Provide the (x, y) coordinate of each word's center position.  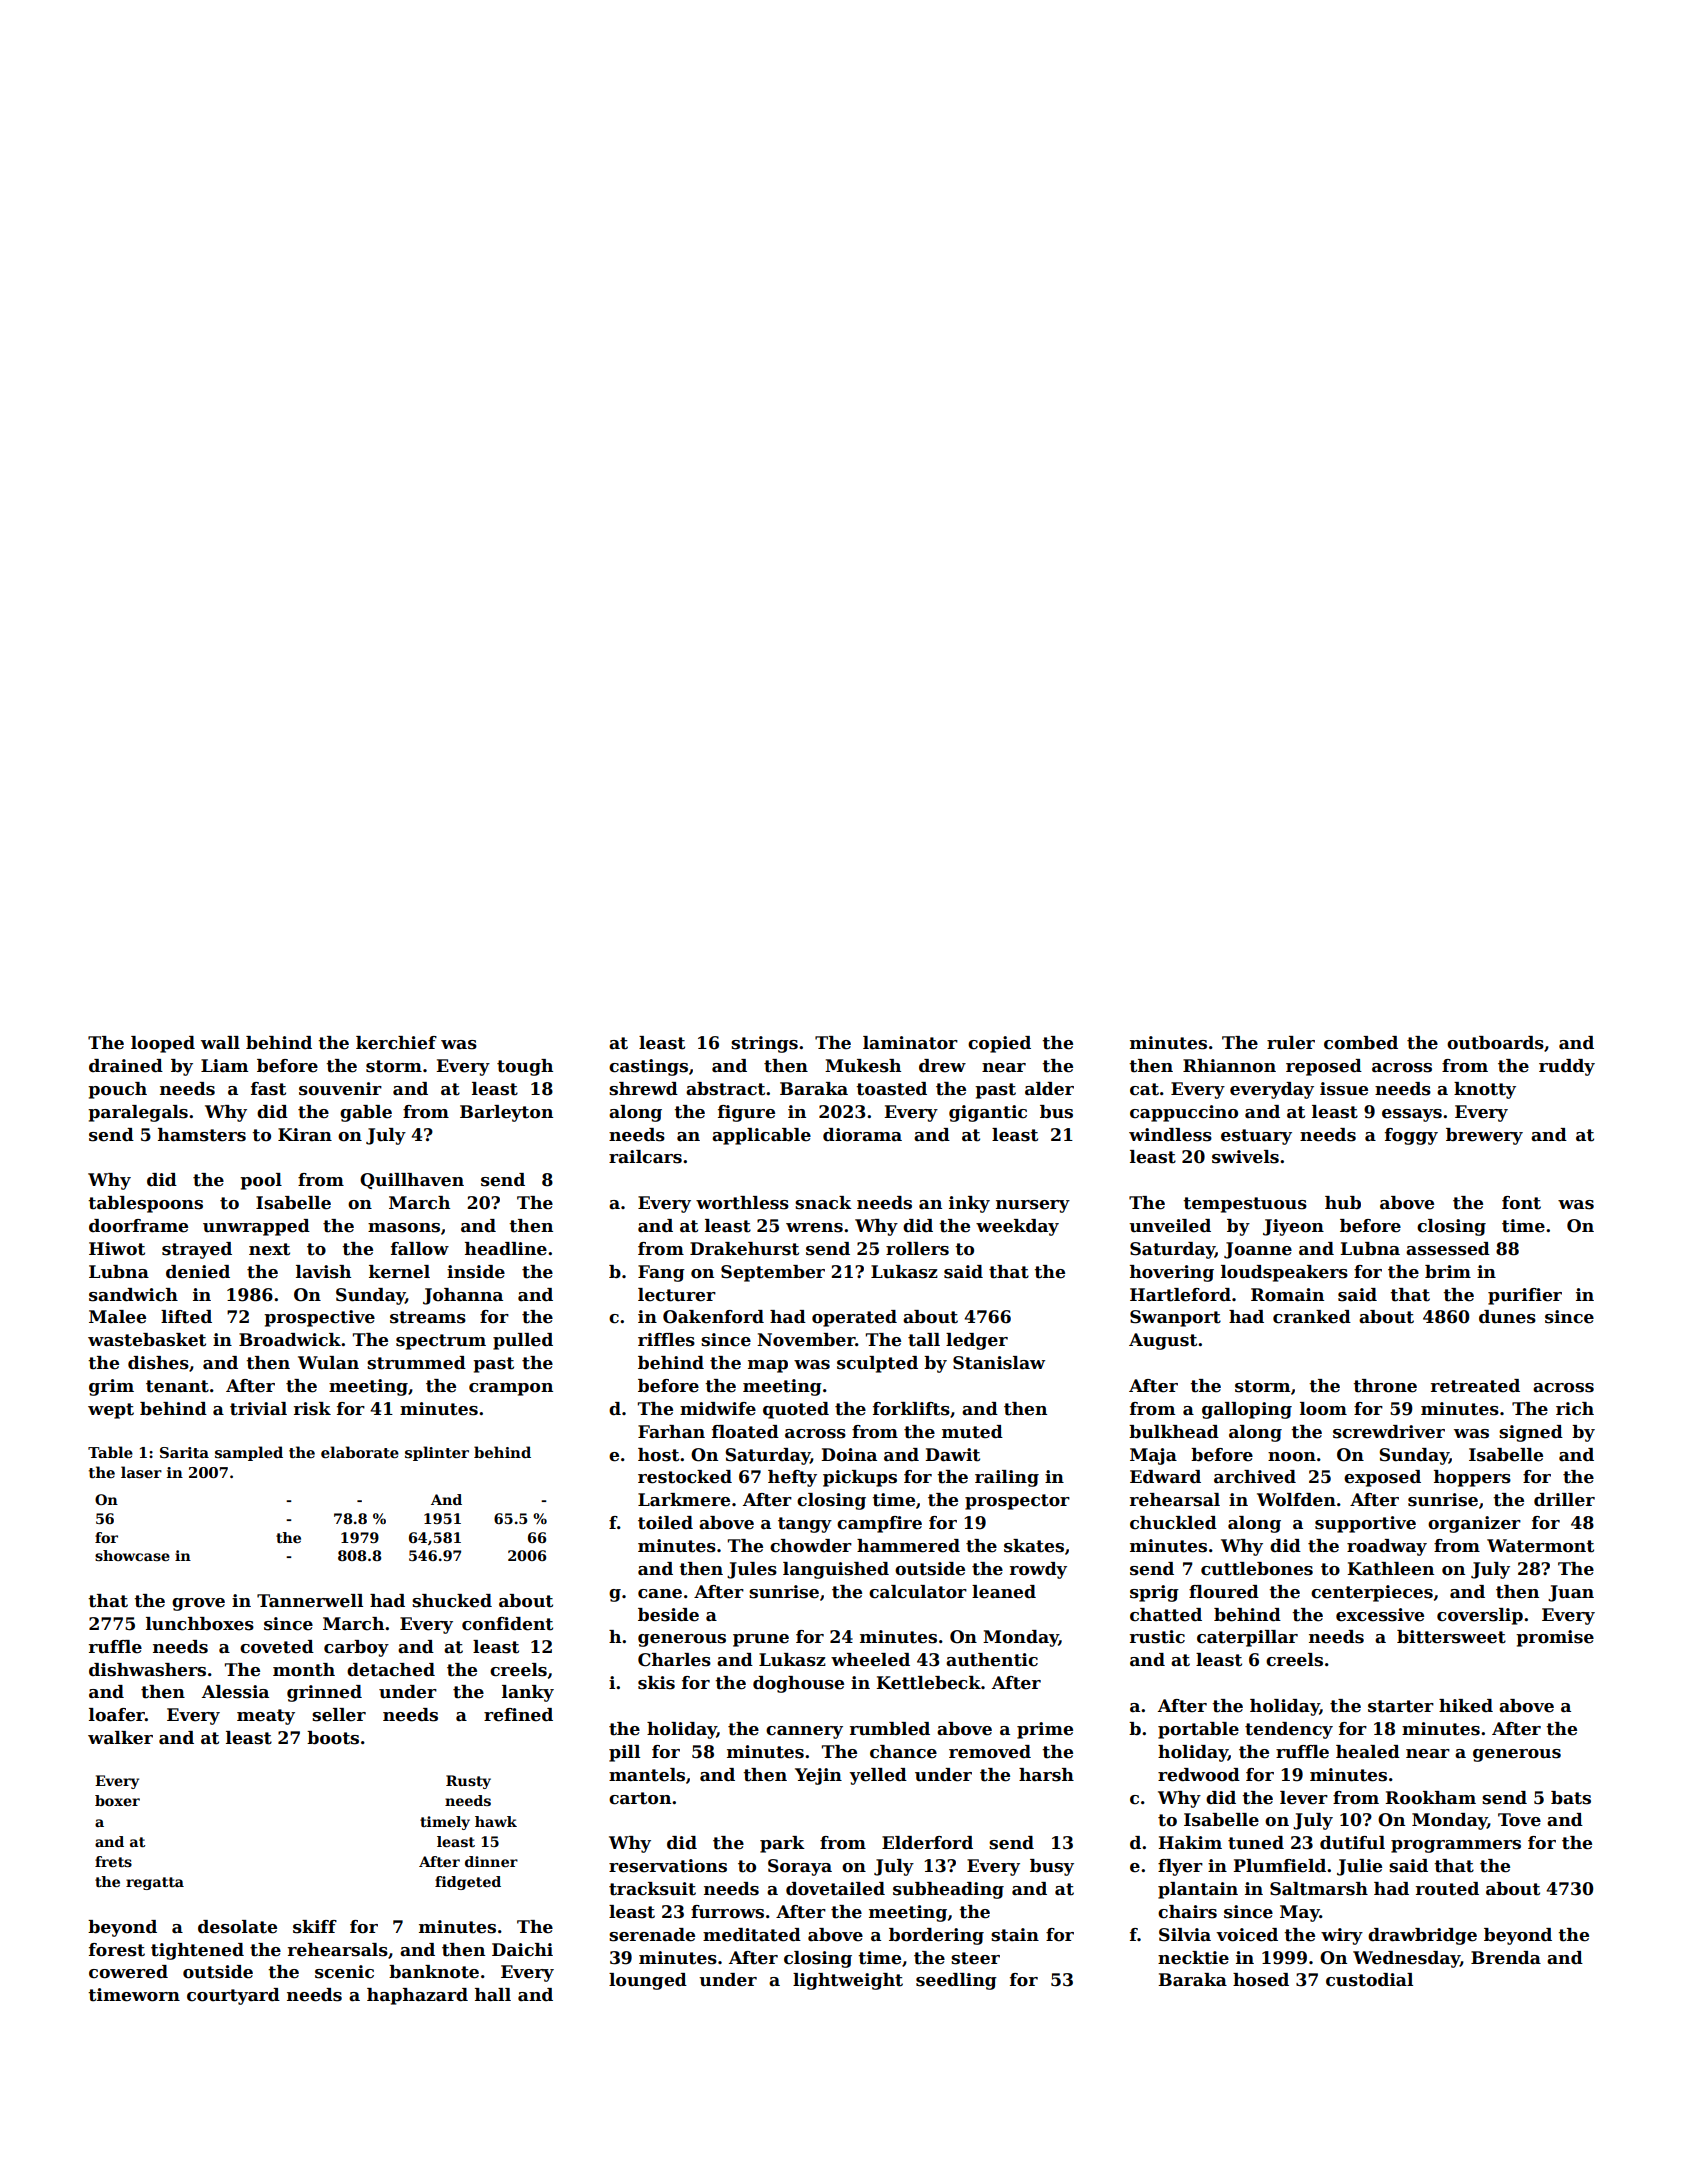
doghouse (798, 1684)
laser (141, 1472)
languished (836, 1570)
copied (999, 1044)
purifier (1525, 1296)
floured (1224, 1592)
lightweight (848, 1981)
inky (969, 1204)
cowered (128, 1972)
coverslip (1480, 1616)
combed (1361, 1043)
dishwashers (147, 1670)
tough (525, 1067)
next (269, 1249)
